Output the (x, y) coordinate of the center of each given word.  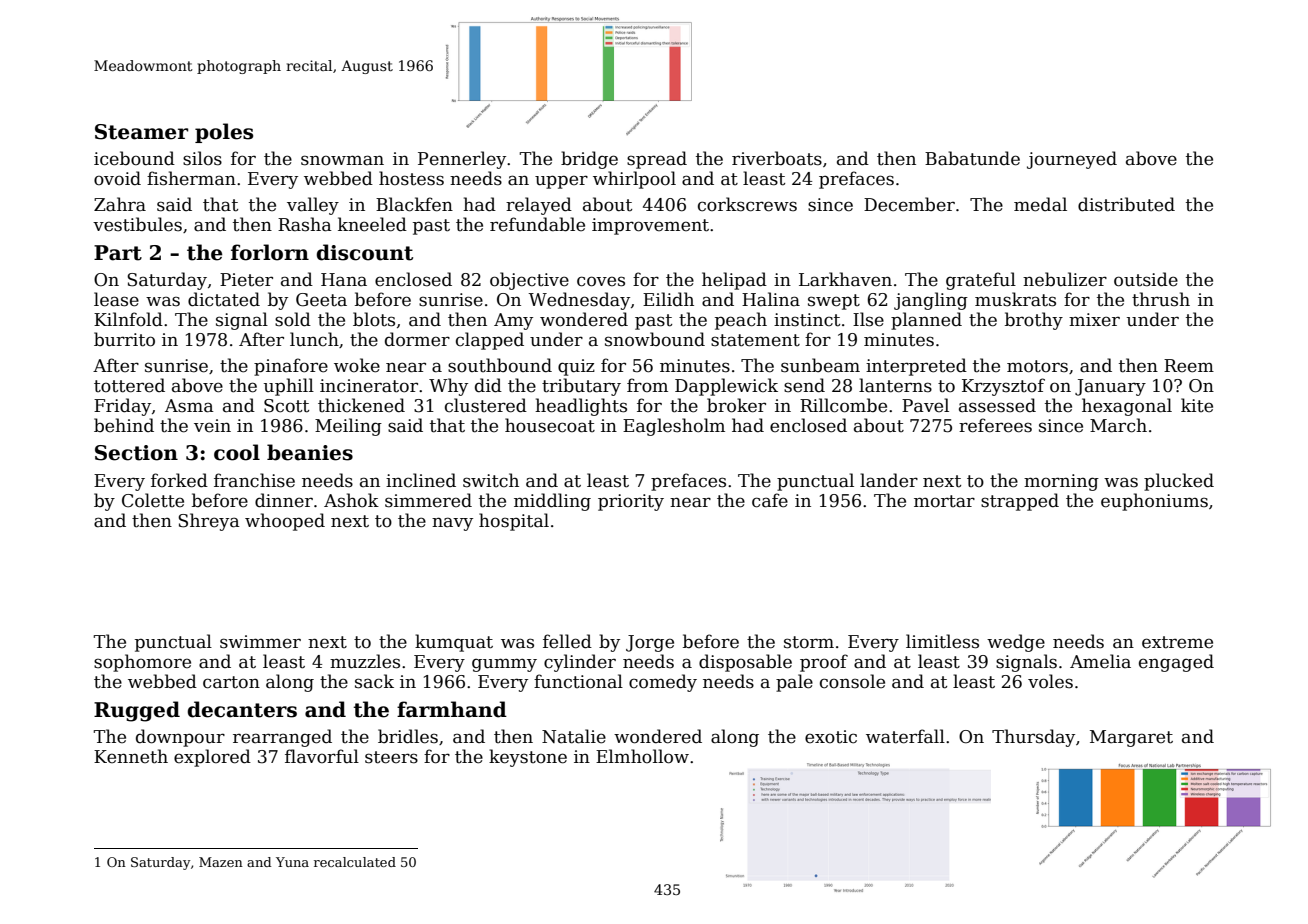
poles (224, 133)
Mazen (221, 862)
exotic (831, 737)
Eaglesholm (674, 427)
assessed (997, 405)
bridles (408, 736)
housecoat (550, 425)
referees (995, 425)
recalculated (355, 862)
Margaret (1131, 738)
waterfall (905, 736)
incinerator (369, 386)
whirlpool (634, 180)
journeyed (1072, 160)
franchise (254, 480)
